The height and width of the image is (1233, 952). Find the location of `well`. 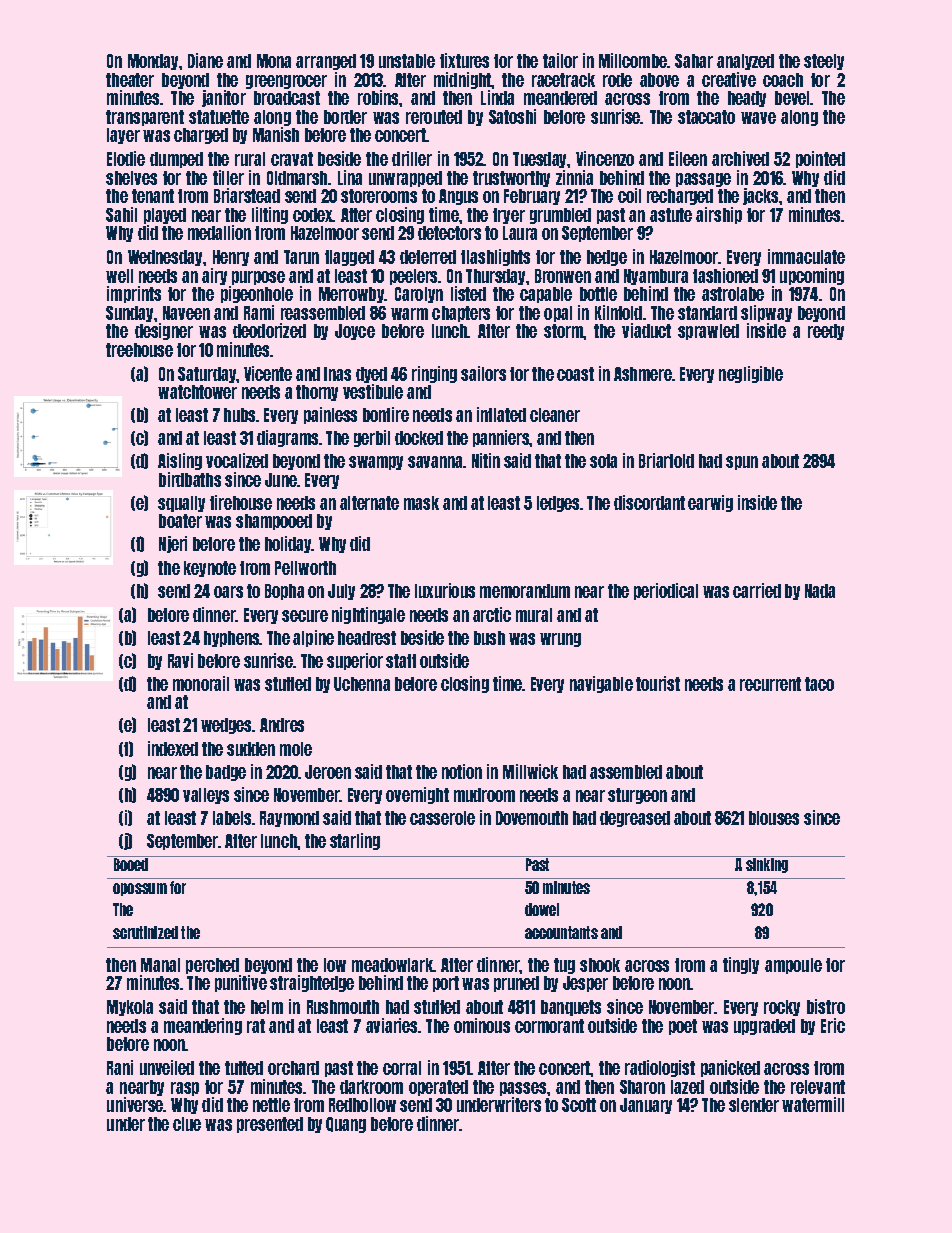

well is located at coordinates (119, 276).
